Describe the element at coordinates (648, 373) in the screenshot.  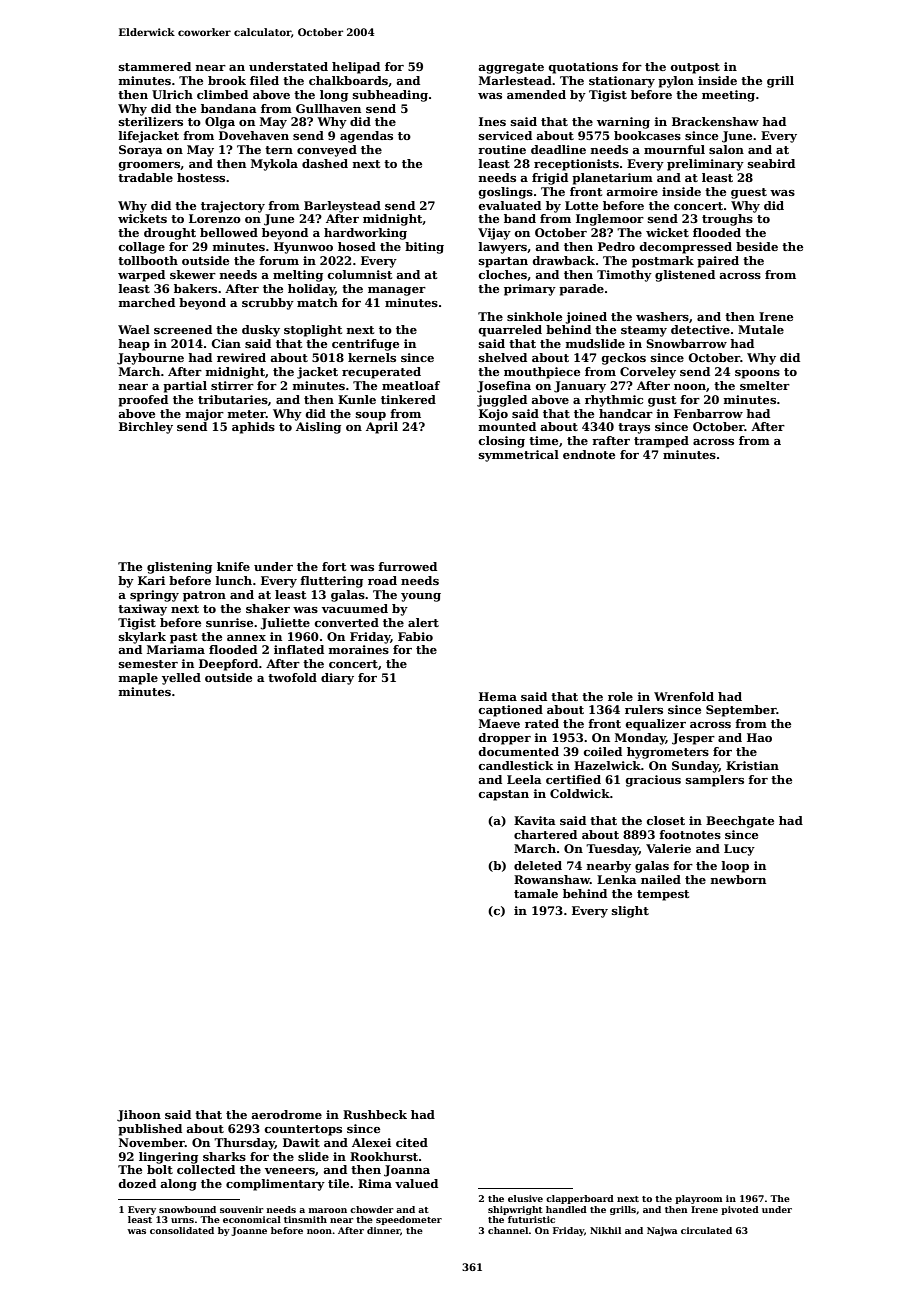
I see `Corveley` at that location.
